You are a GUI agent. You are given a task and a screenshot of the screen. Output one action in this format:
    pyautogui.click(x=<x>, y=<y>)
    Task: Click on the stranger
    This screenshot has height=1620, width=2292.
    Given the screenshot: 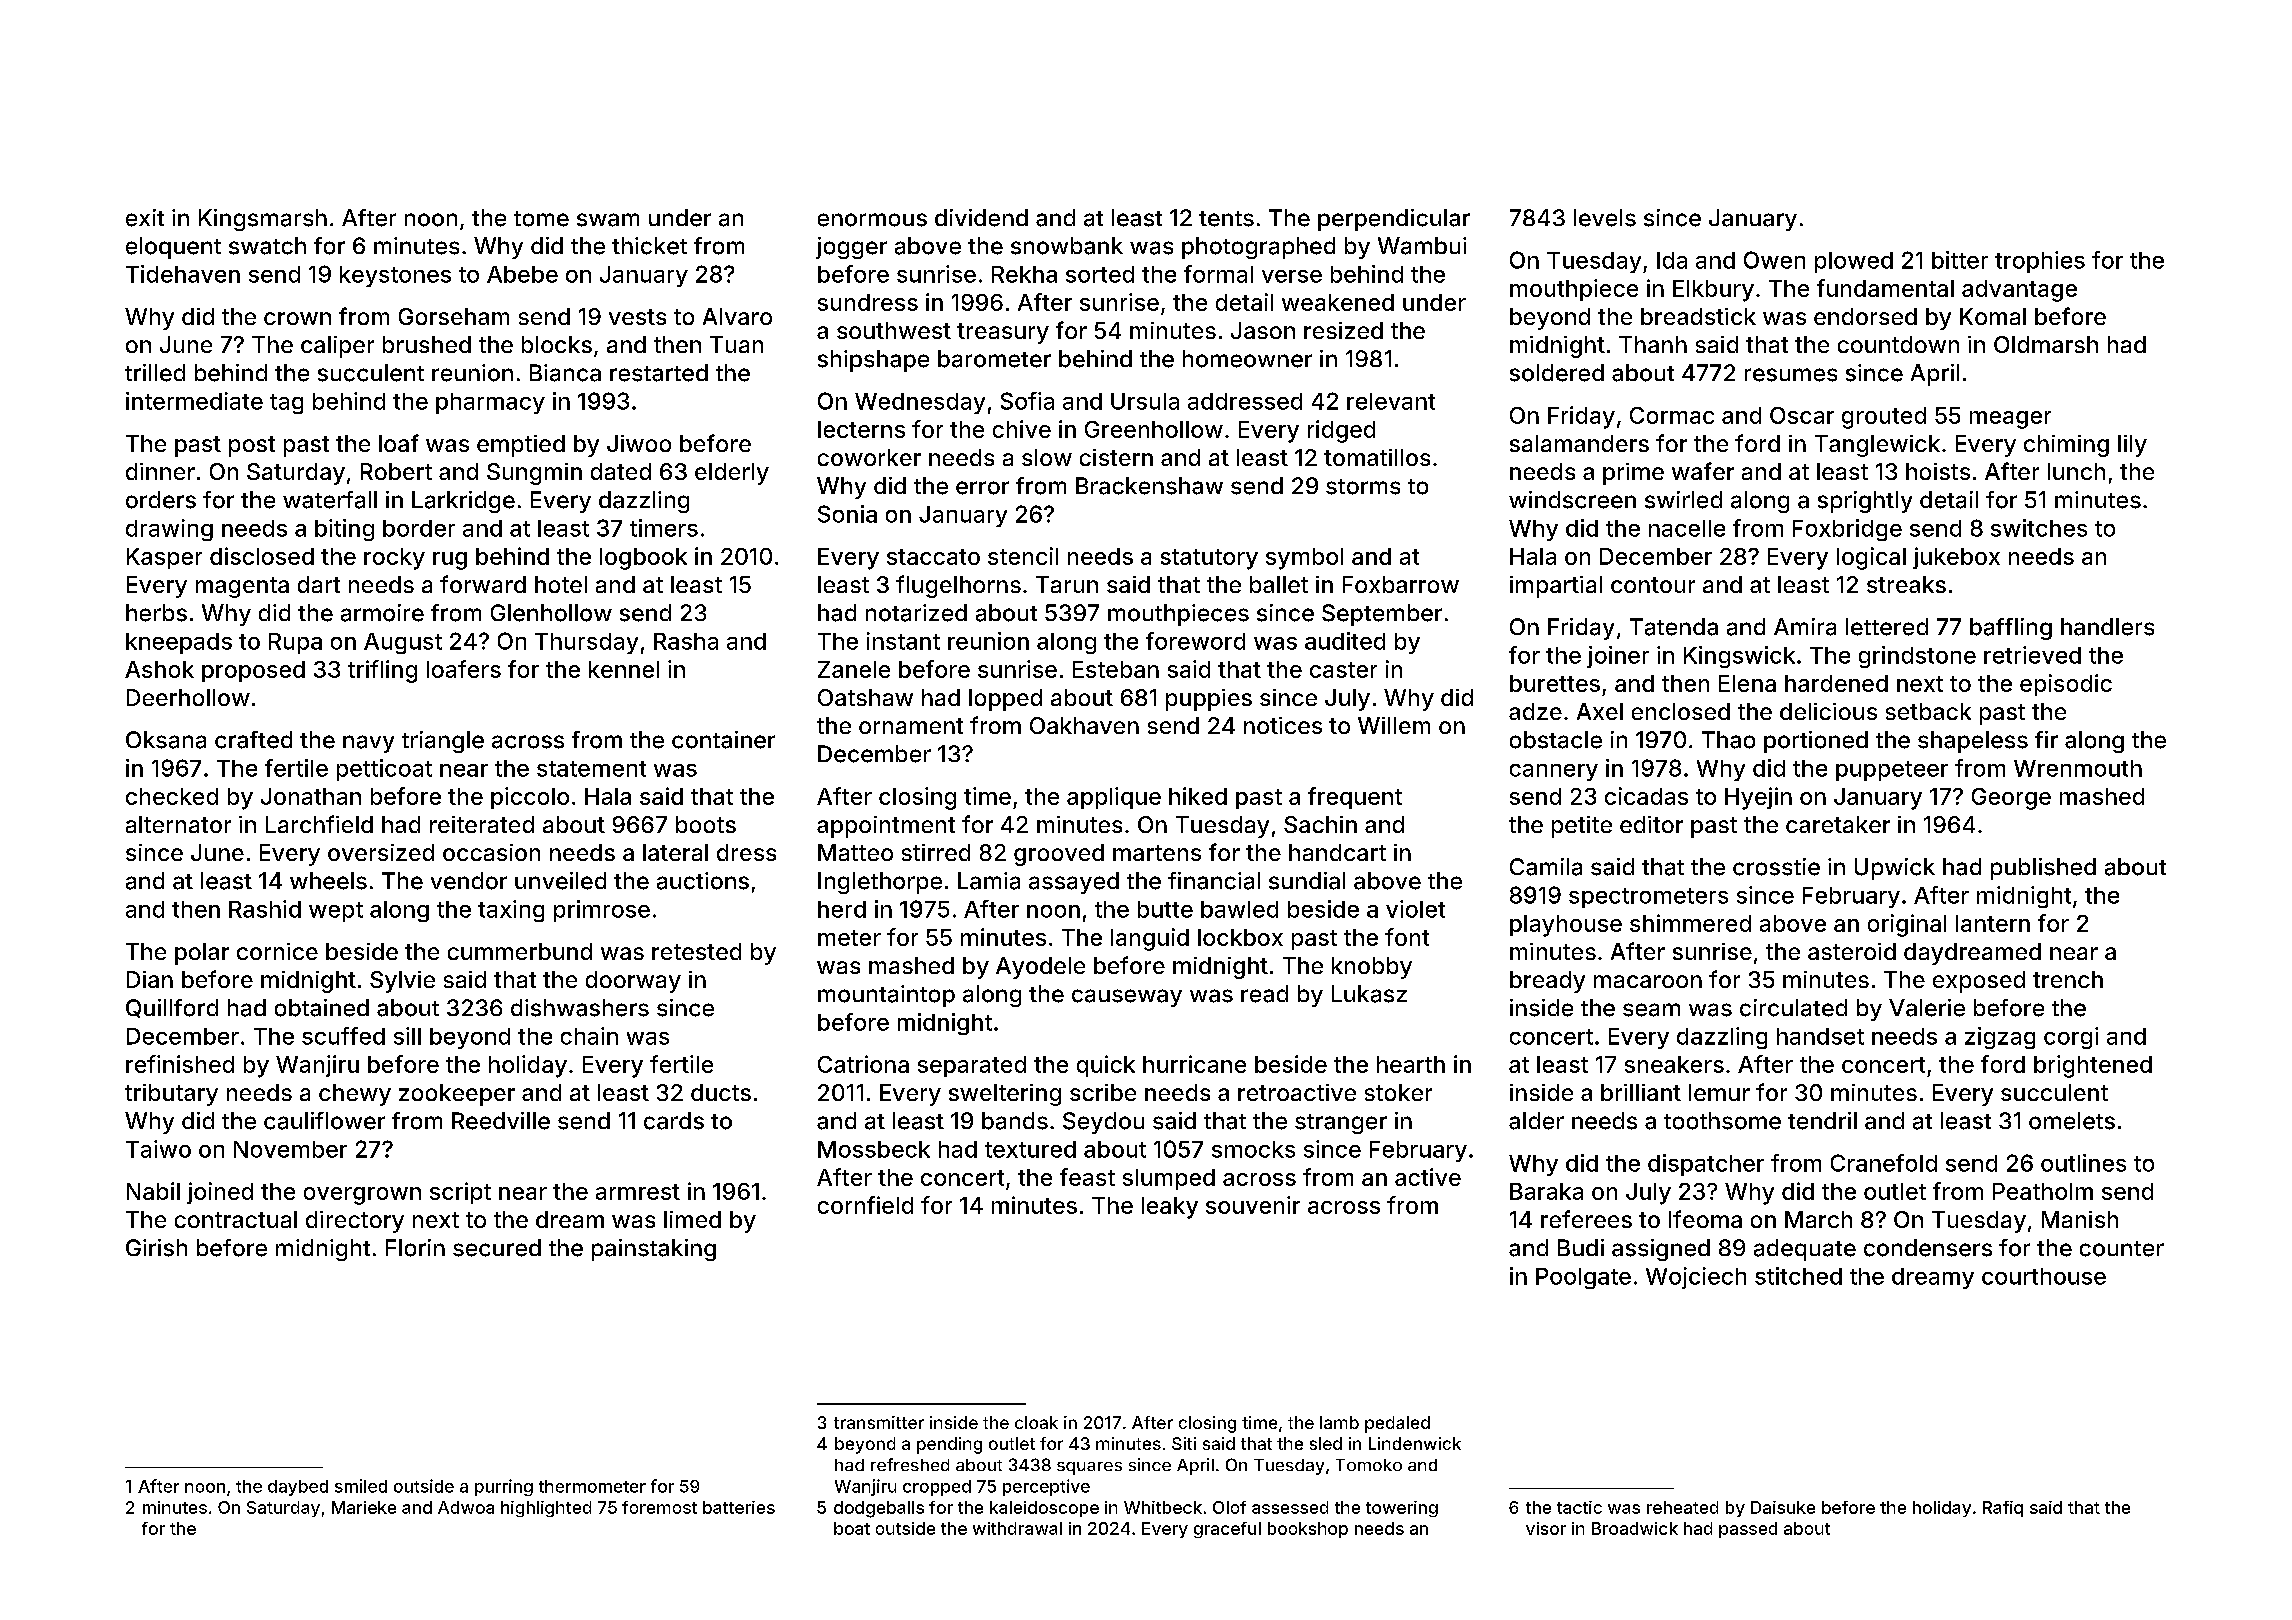 What is the action you would take?
    pyautogui.click(x=1341, y=1124)
